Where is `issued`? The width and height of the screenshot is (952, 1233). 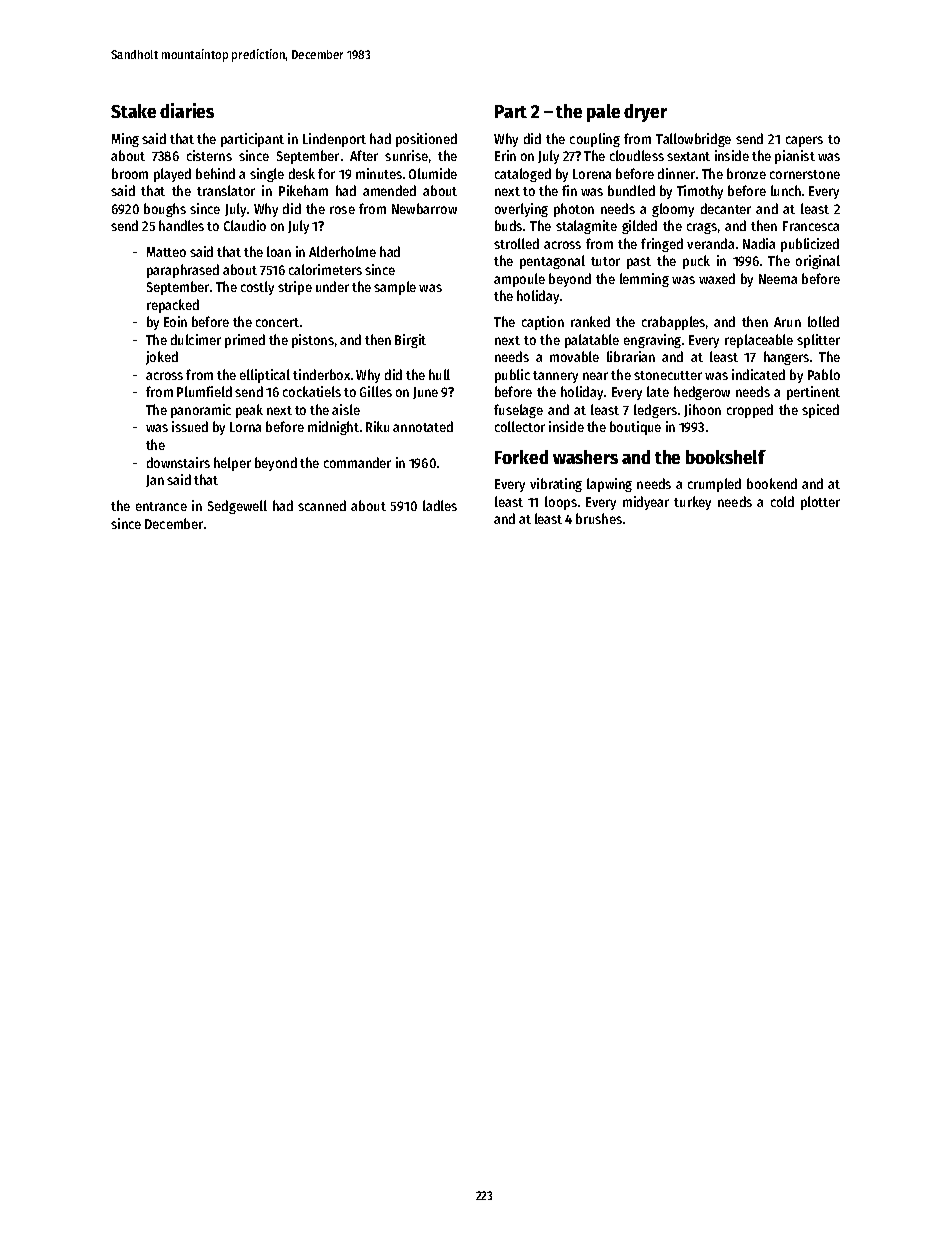 issued is located at coordinates (190, 426).
